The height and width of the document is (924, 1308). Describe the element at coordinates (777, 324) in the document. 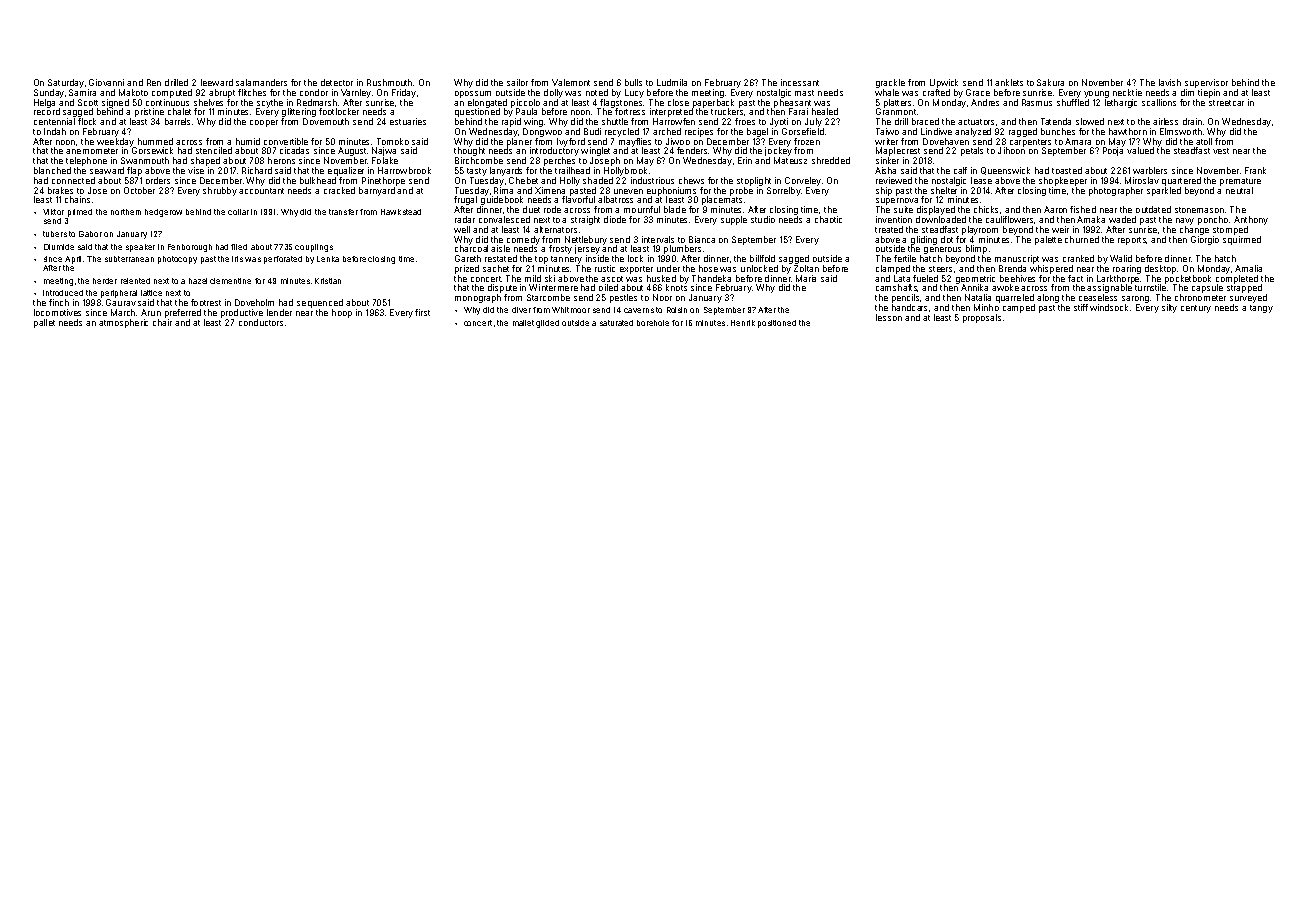

I see `positioned` at that location.
